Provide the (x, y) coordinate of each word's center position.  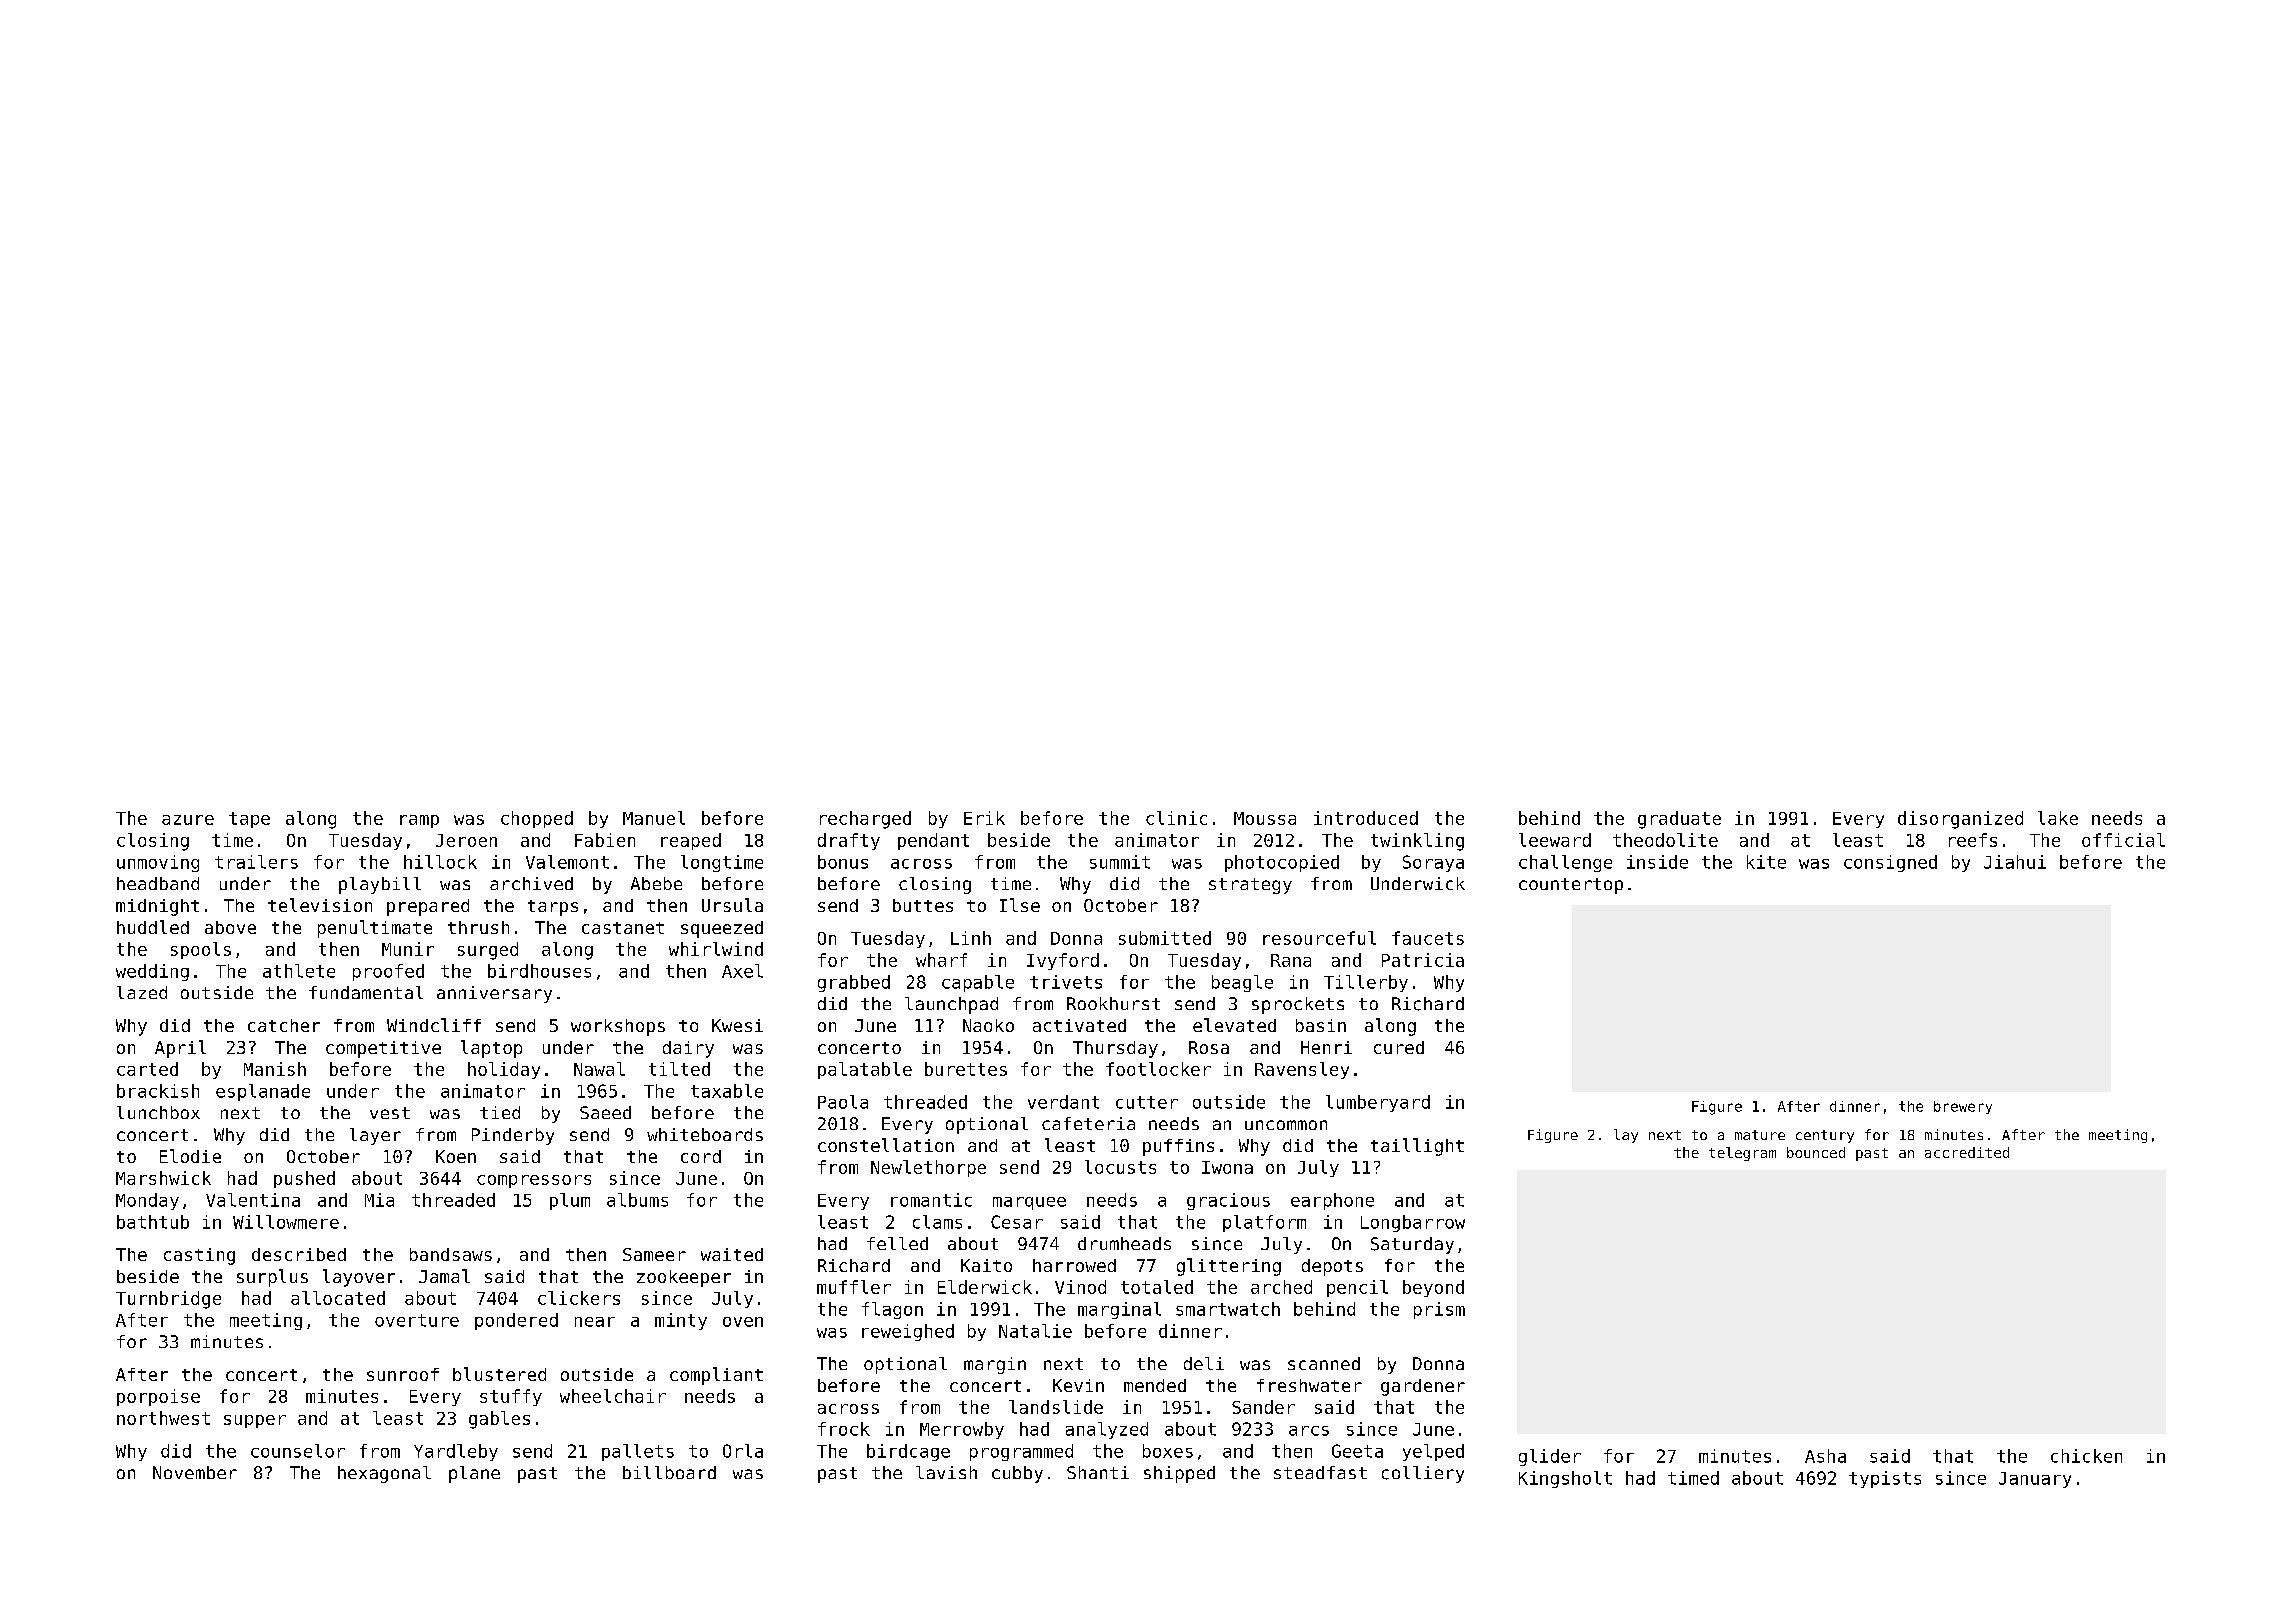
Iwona (1227, 1167)
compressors (534, 1181)
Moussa (1265, 818)
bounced (1816, 1152)
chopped (537, 819)
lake (2058, 818)
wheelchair (613, 1396)
